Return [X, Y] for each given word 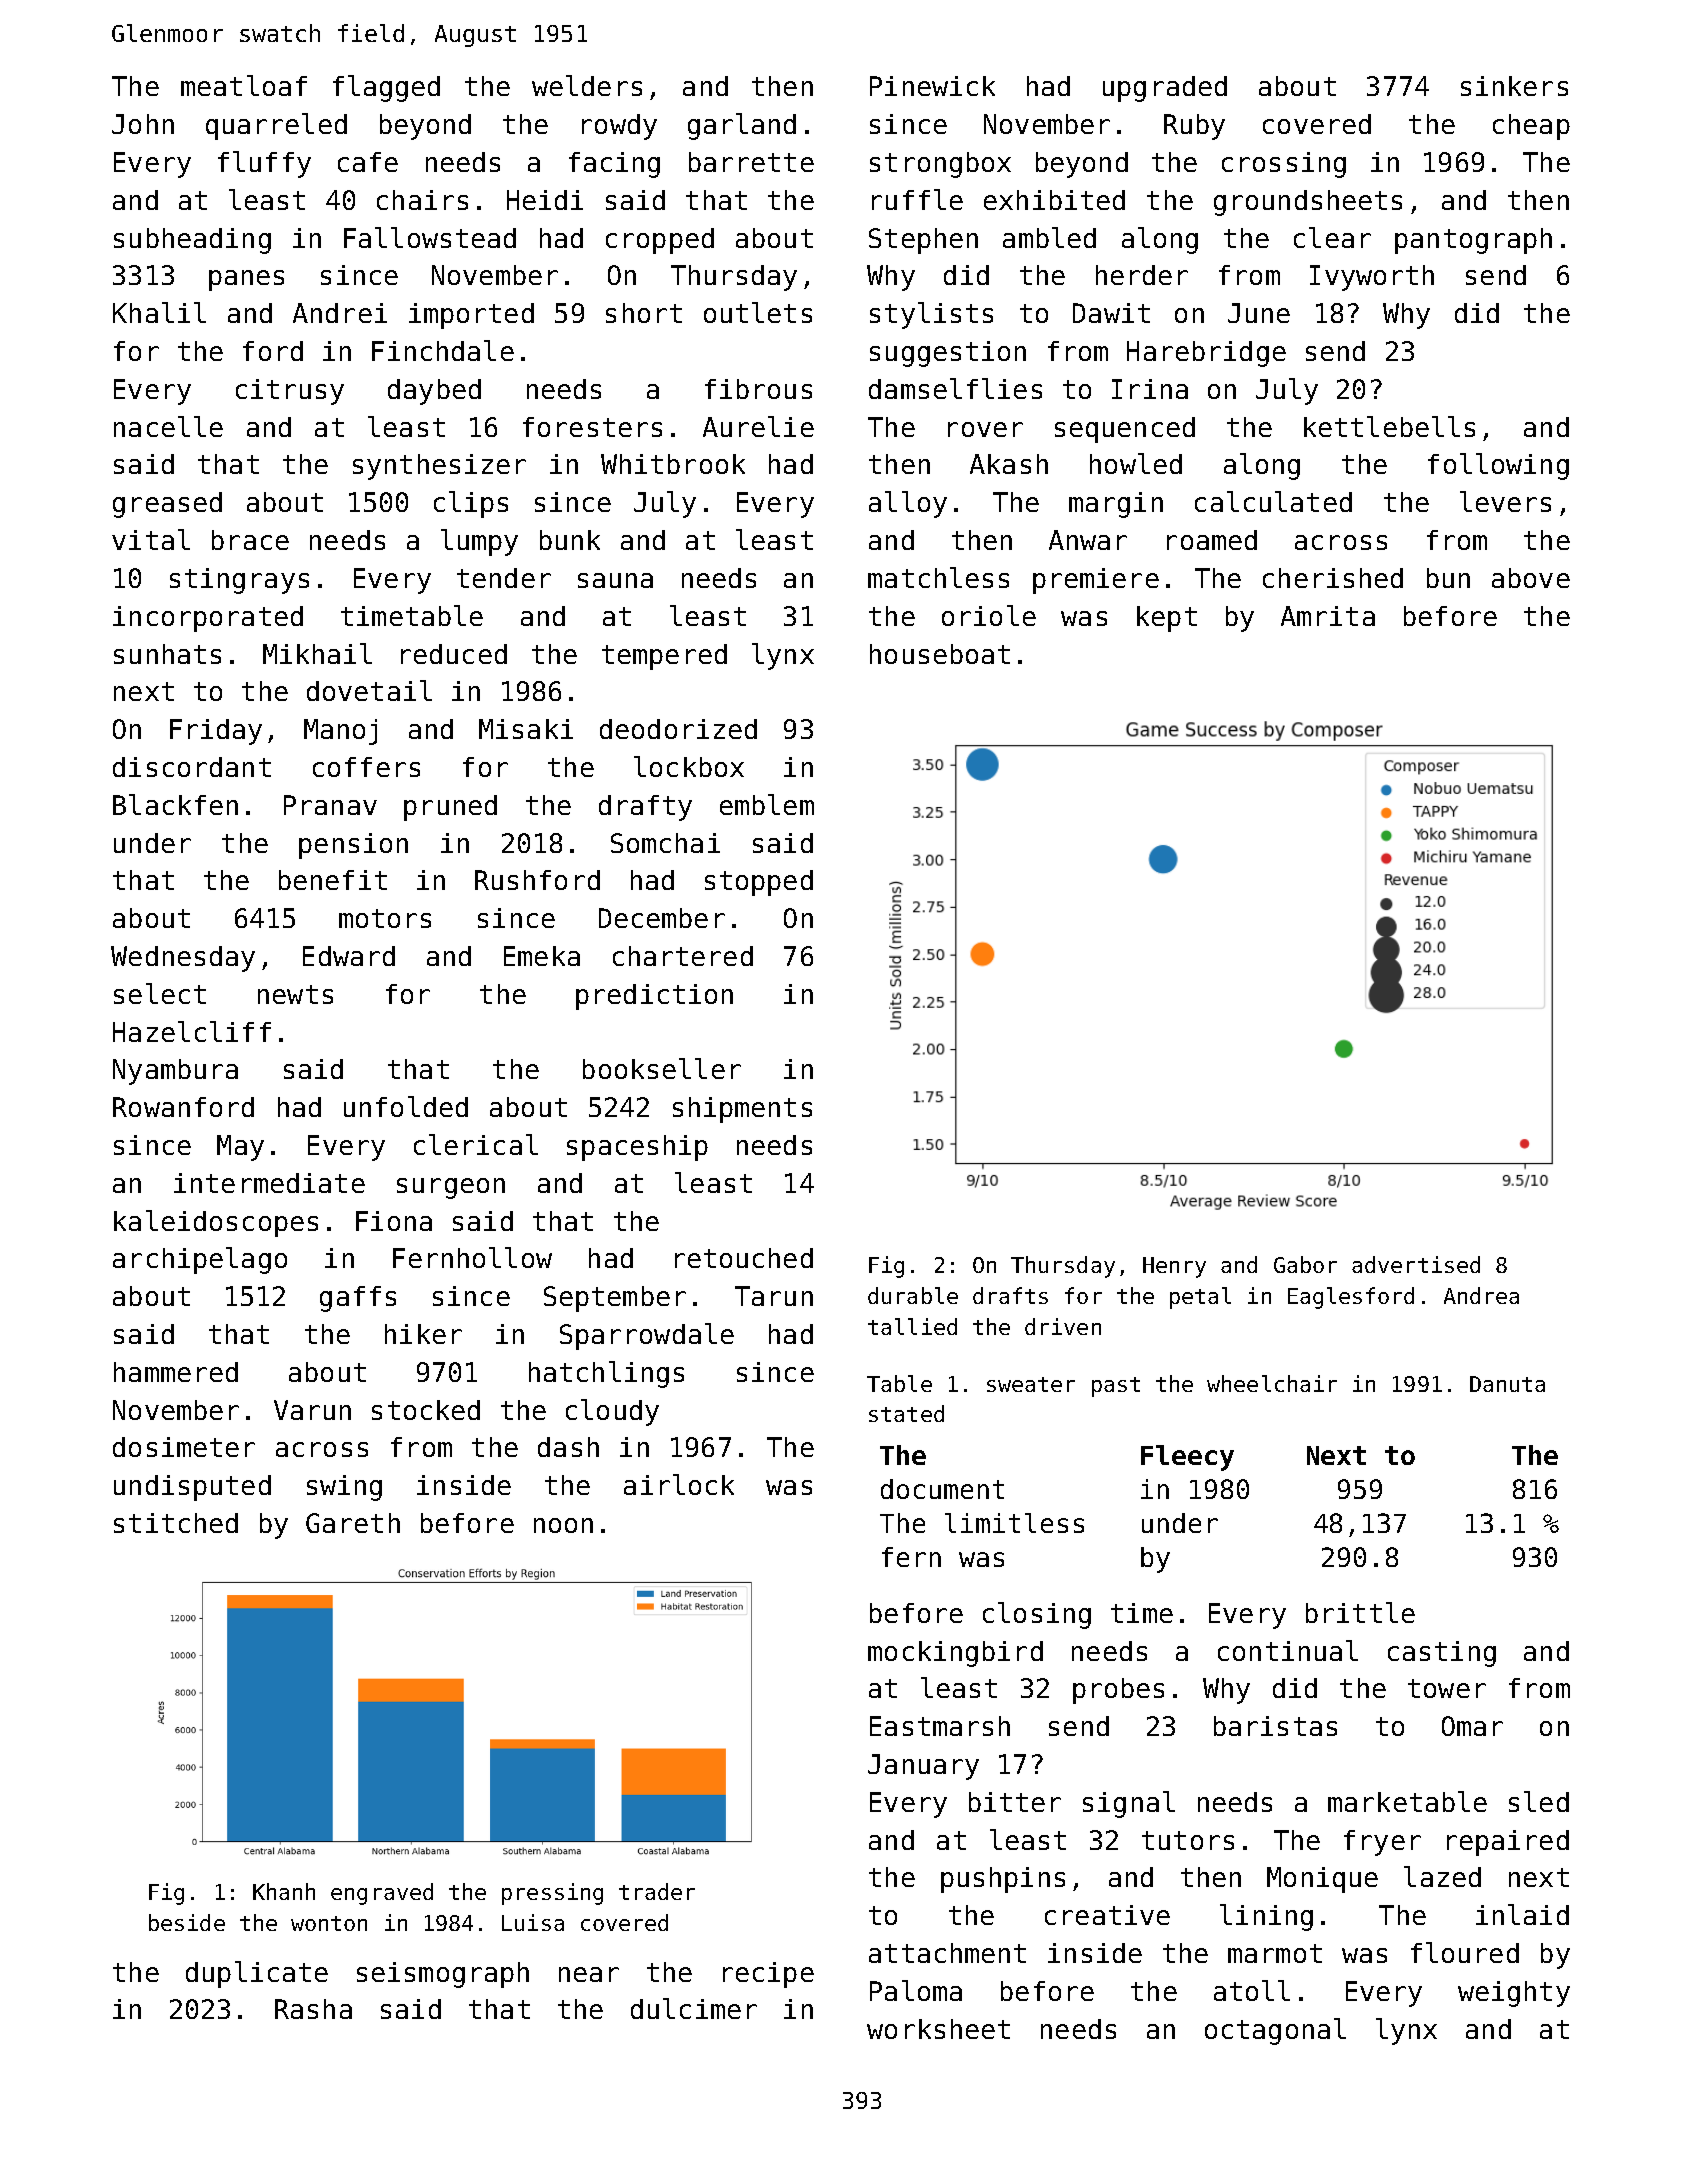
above [1531, 578]
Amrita [1328, 616]
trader [657, 1891]
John [143, 124]
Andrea [1481, 1295]
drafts [1010, 1295]
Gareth [353, 1523]
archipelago [200, 1260]
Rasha [313, 2009]
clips [471, 504]
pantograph [1473, 241]
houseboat [940, 654]
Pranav [330, 805]
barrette [751, 162]
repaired [1508, 1843]
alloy [908, 504]
